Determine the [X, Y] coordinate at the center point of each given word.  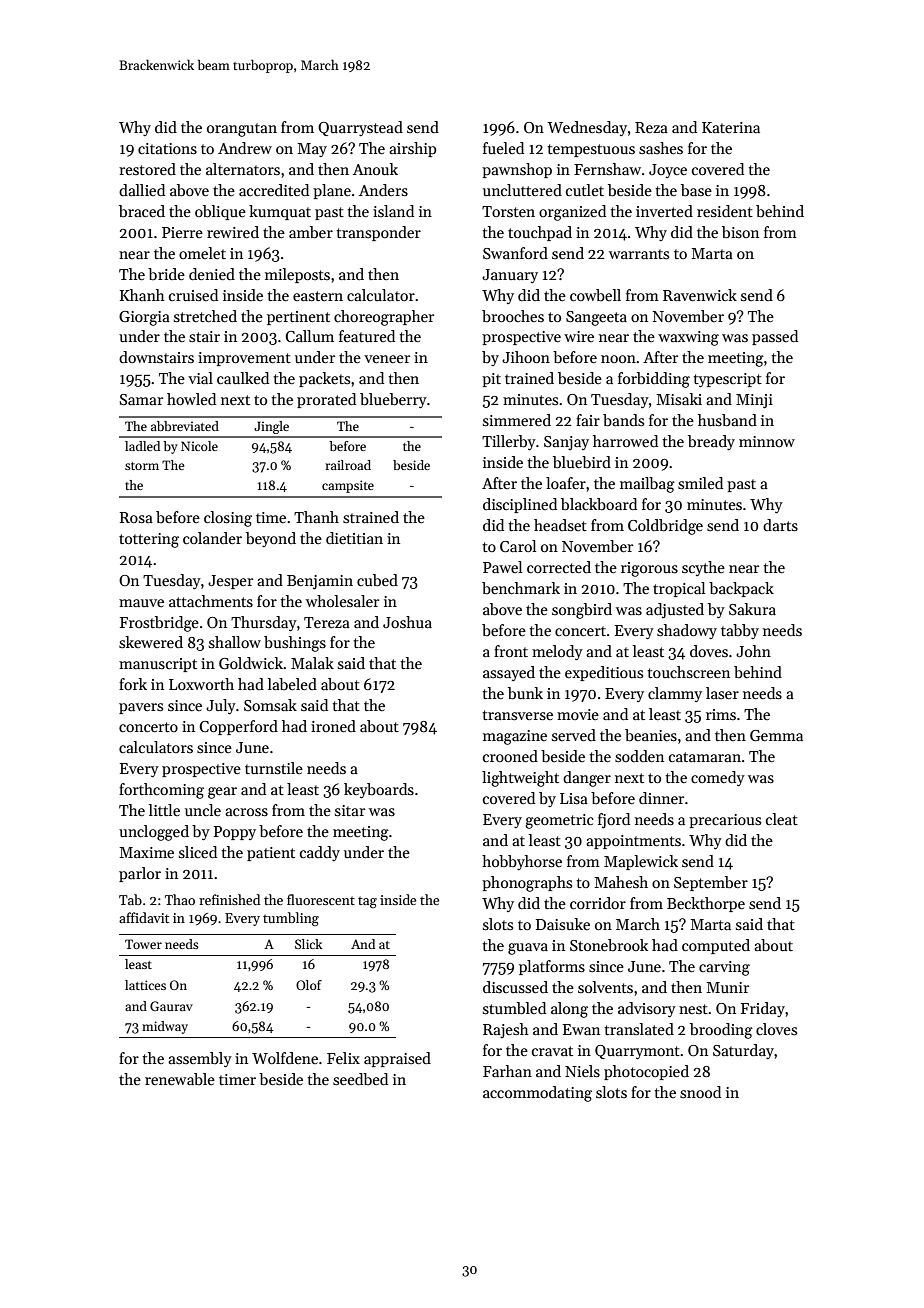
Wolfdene [285, 1058]
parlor [140, 874]
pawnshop [517, 170]
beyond [271, 539]
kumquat [280, 212]
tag [367, 902]
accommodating [537, 1094]
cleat [782, 819]
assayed [509, 673]
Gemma [776, 736]
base [696, 190]
